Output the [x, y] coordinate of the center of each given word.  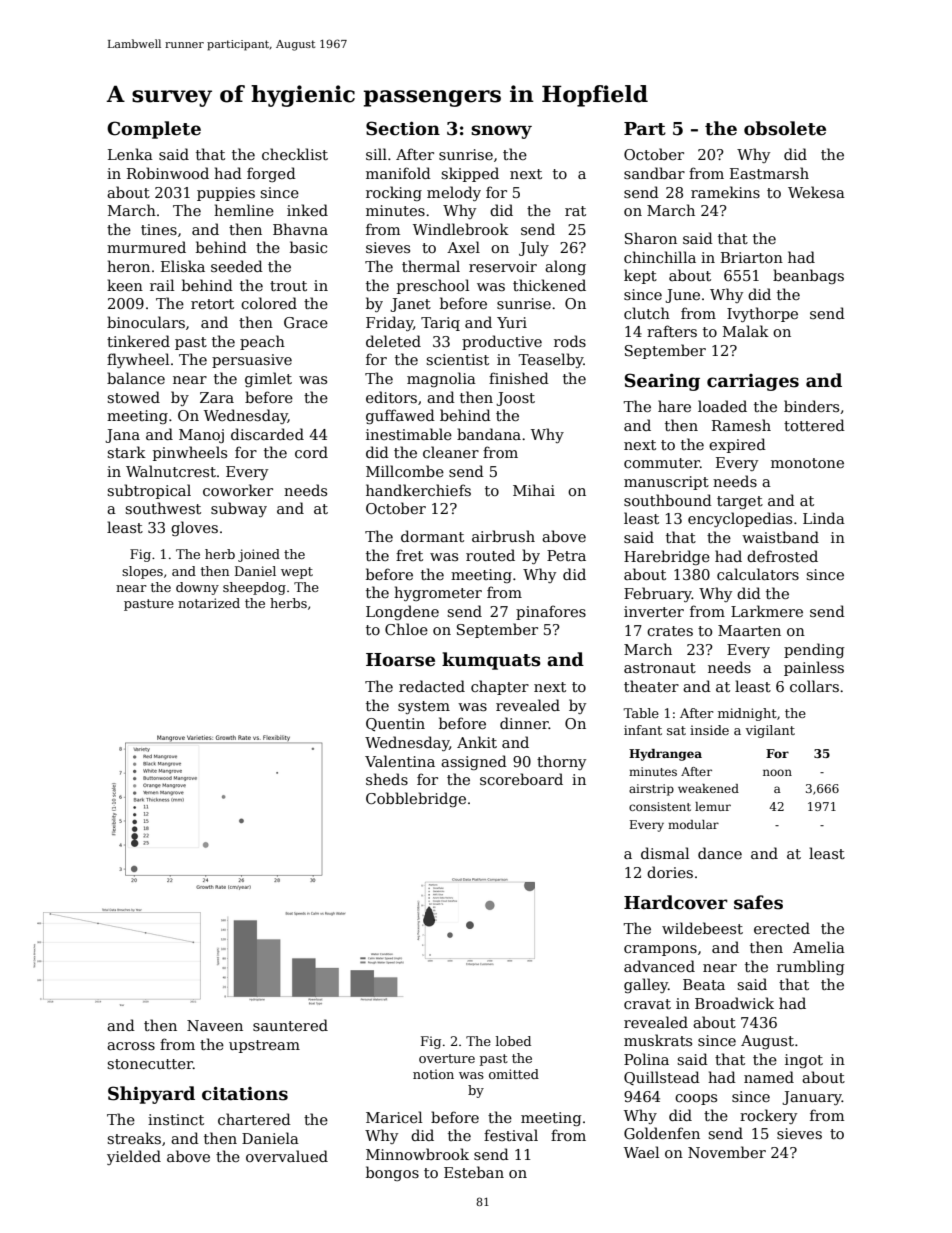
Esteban [474, 1172]
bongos [392, 1173]
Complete [154, 130]
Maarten [749, 630]
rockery [768, 1116]
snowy [501, 132]
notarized [209, 603]
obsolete [785, 128]
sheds [387, 779]
